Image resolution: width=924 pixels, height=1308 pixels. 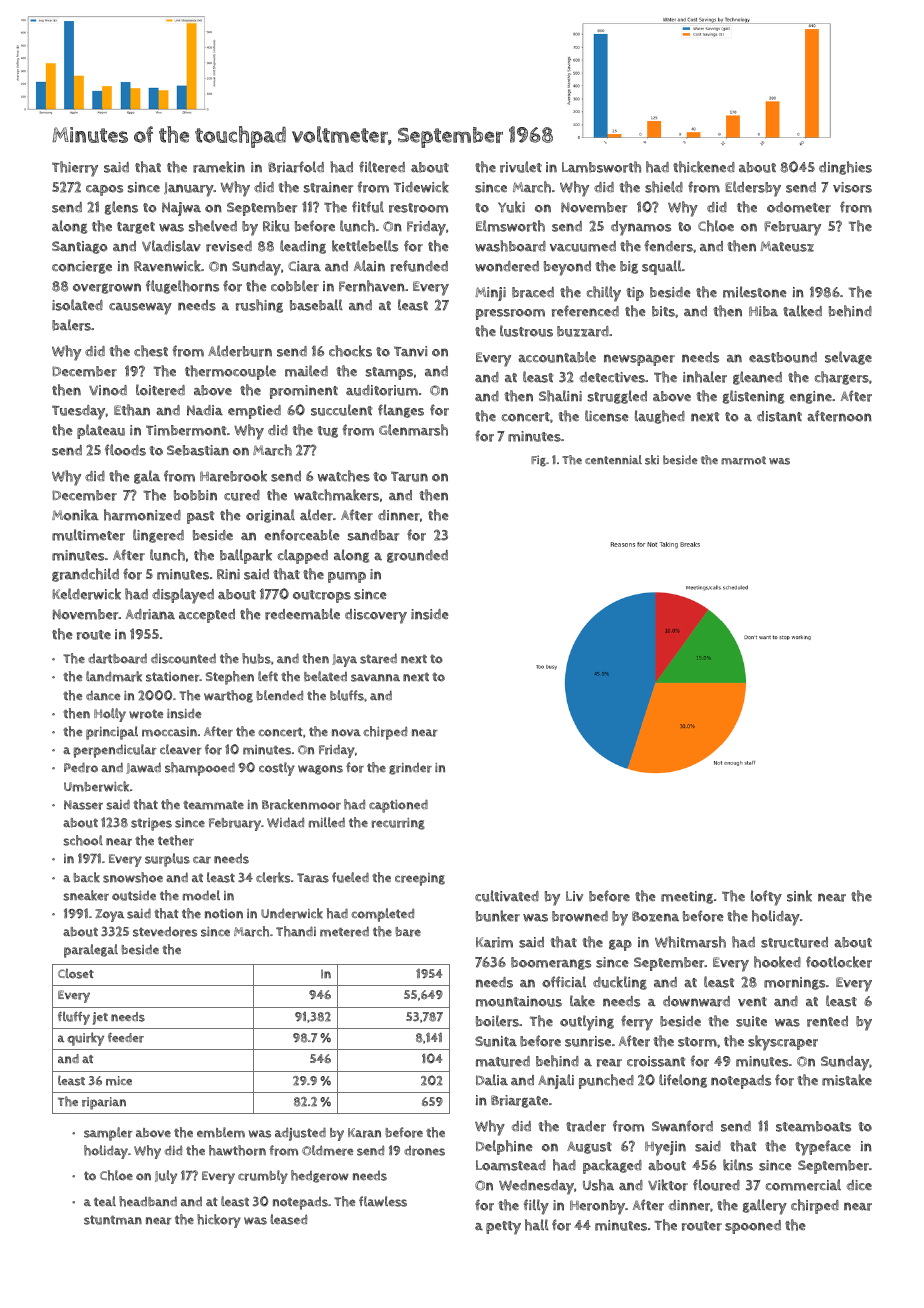 What do you see at coordinates (765, 1207) in the screenshot?
I see `gallery` at bounding box center [765, 1207].
